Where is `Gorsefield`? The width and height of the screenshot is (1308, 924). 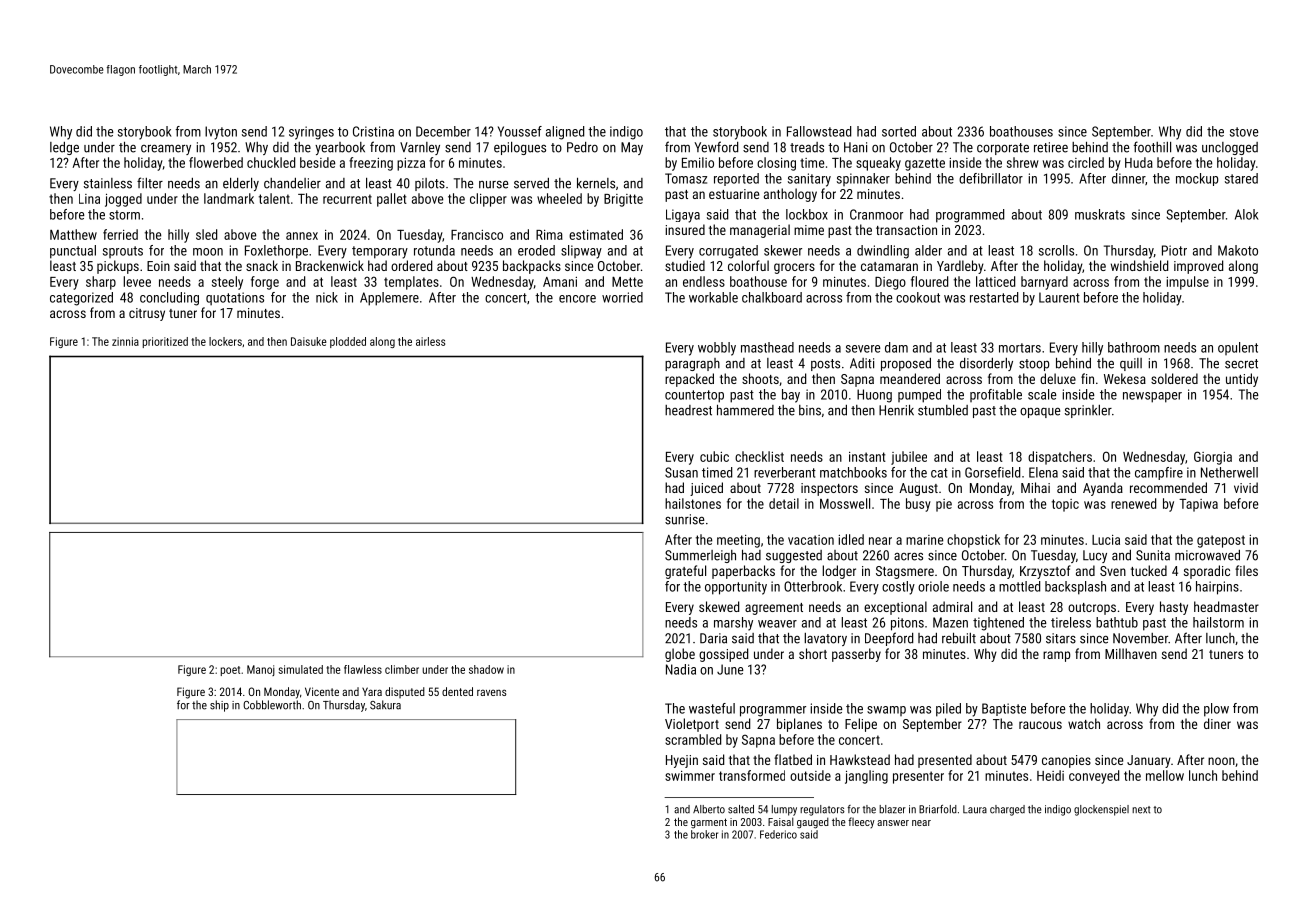
Gorsefield is located at coordinates (992, 472).
